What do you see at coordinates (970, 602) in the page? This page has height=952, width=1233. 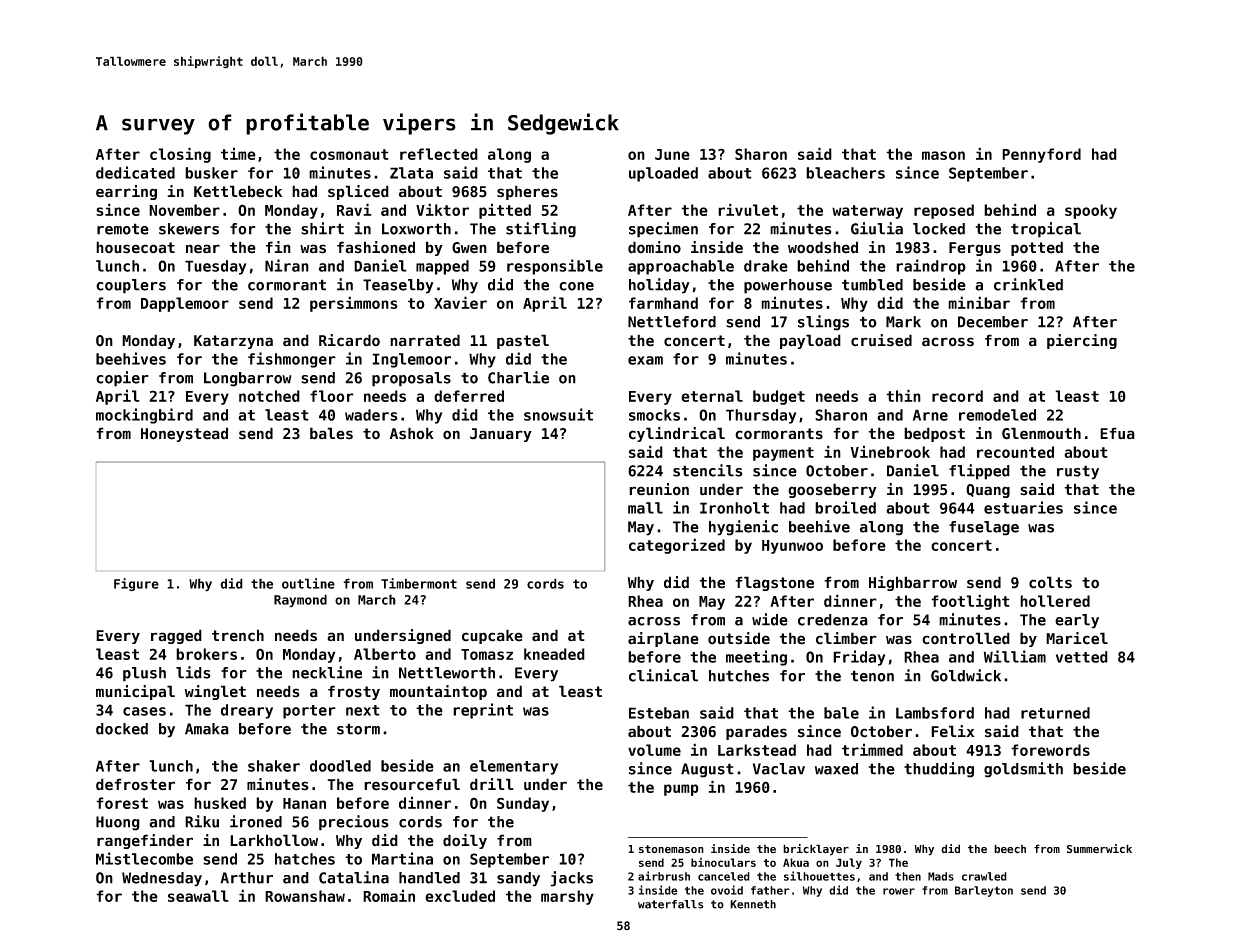 I see `footlight` at bounding box center [970, 602].
